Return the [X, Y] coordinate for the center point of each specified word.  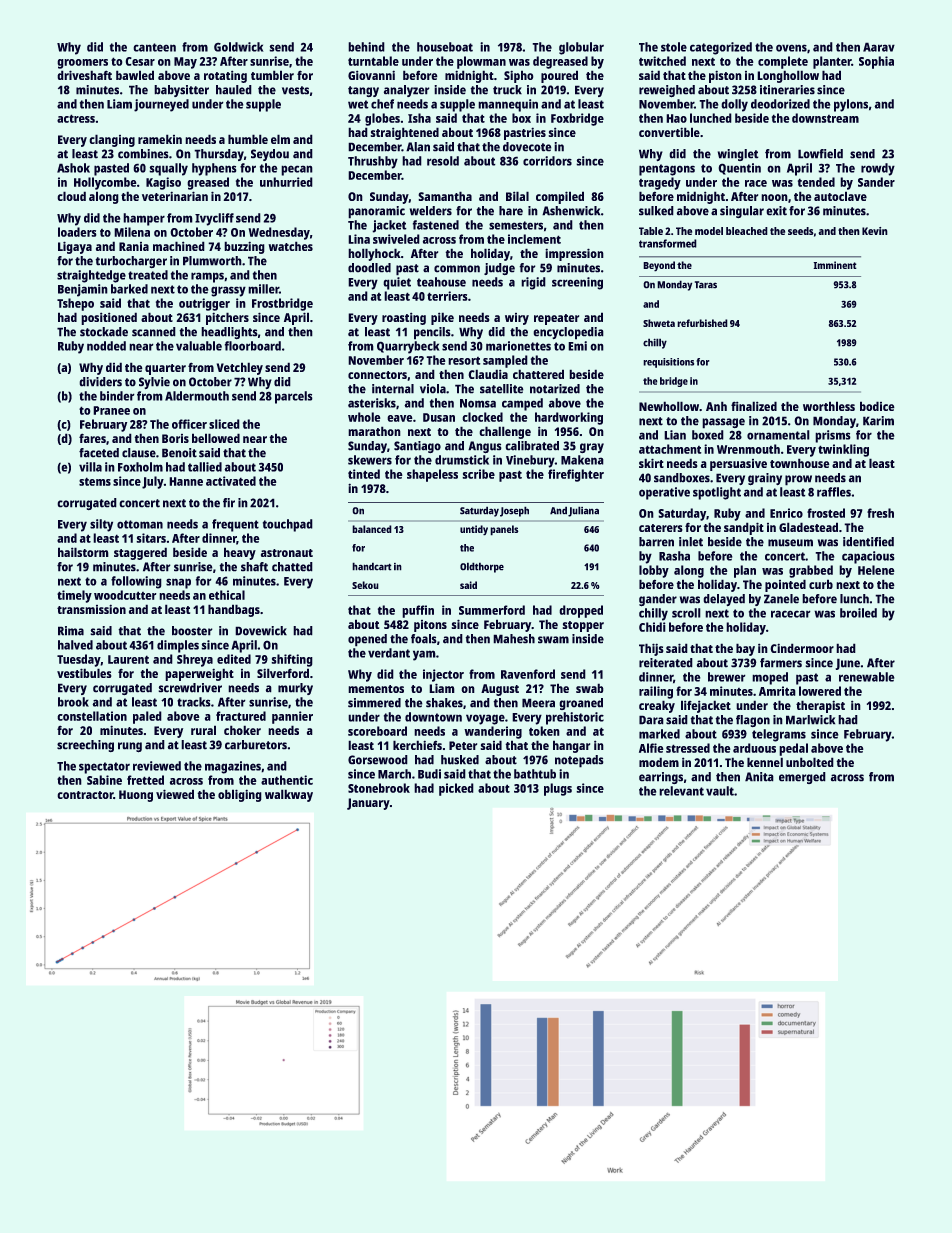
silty [101, 525]
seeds [801, 231]
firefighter [576, 475]
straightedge [91, 276]
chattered [538, 374]
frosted [826, 513]
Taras [706, 285]
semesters [516, 225]
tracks [194, 702]
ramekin [160, 139]
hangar [571, 746]
